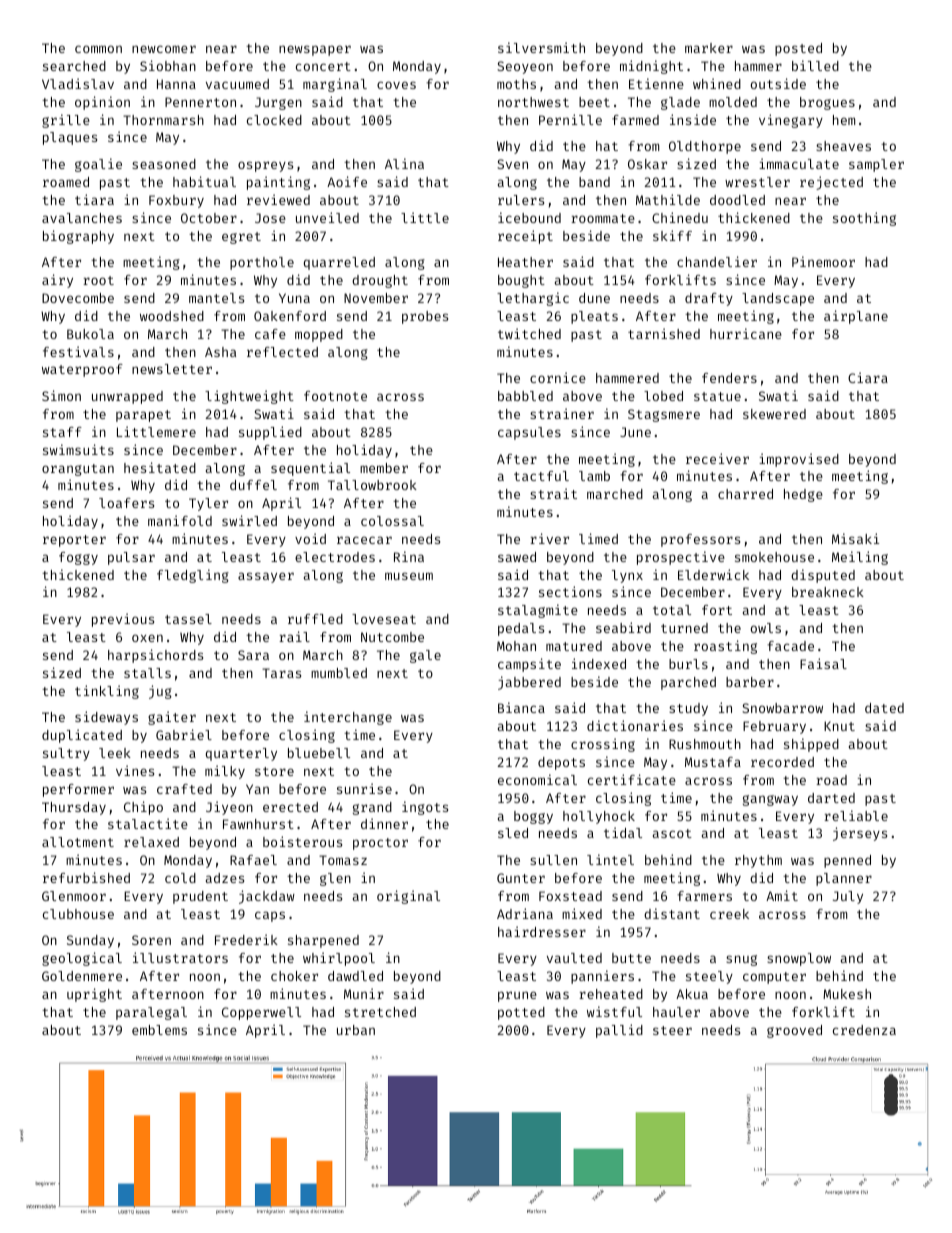  I want to click on tinkling, so click(107, 692).
